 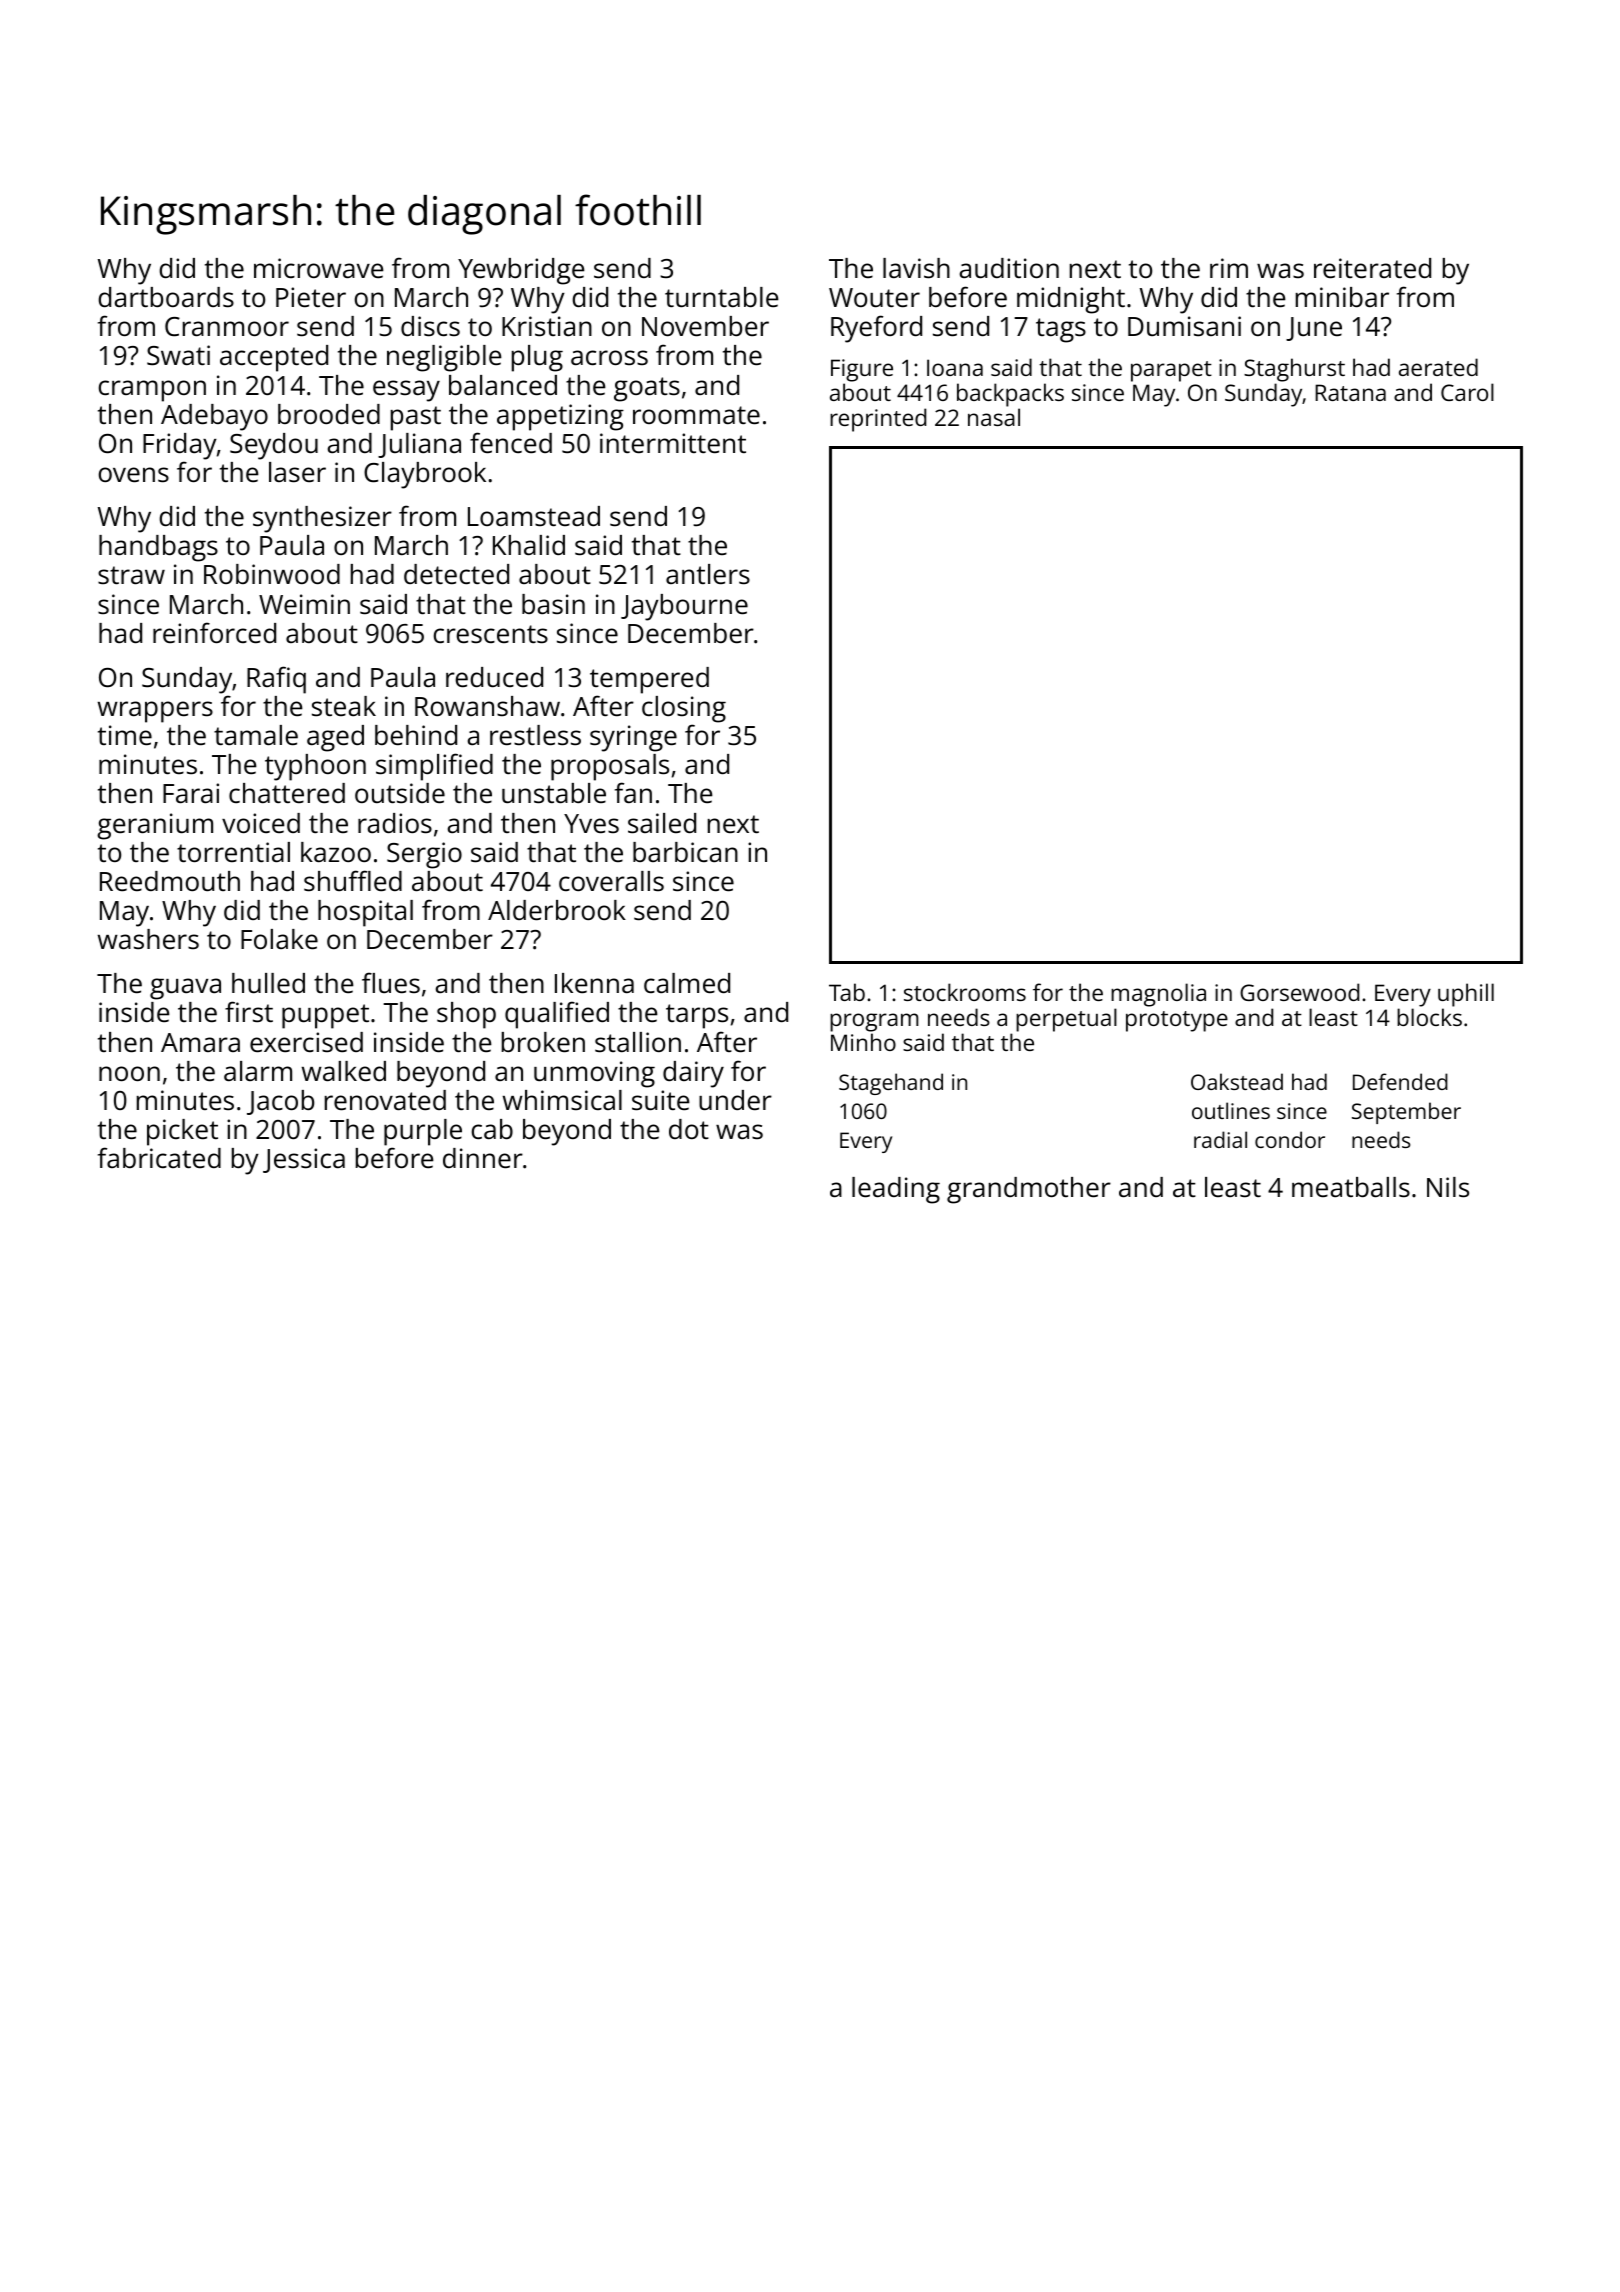 What do you see at coordinates (1466, 995) in the screenshot?
I see `uphill` at bounding box center [1466, 995].
